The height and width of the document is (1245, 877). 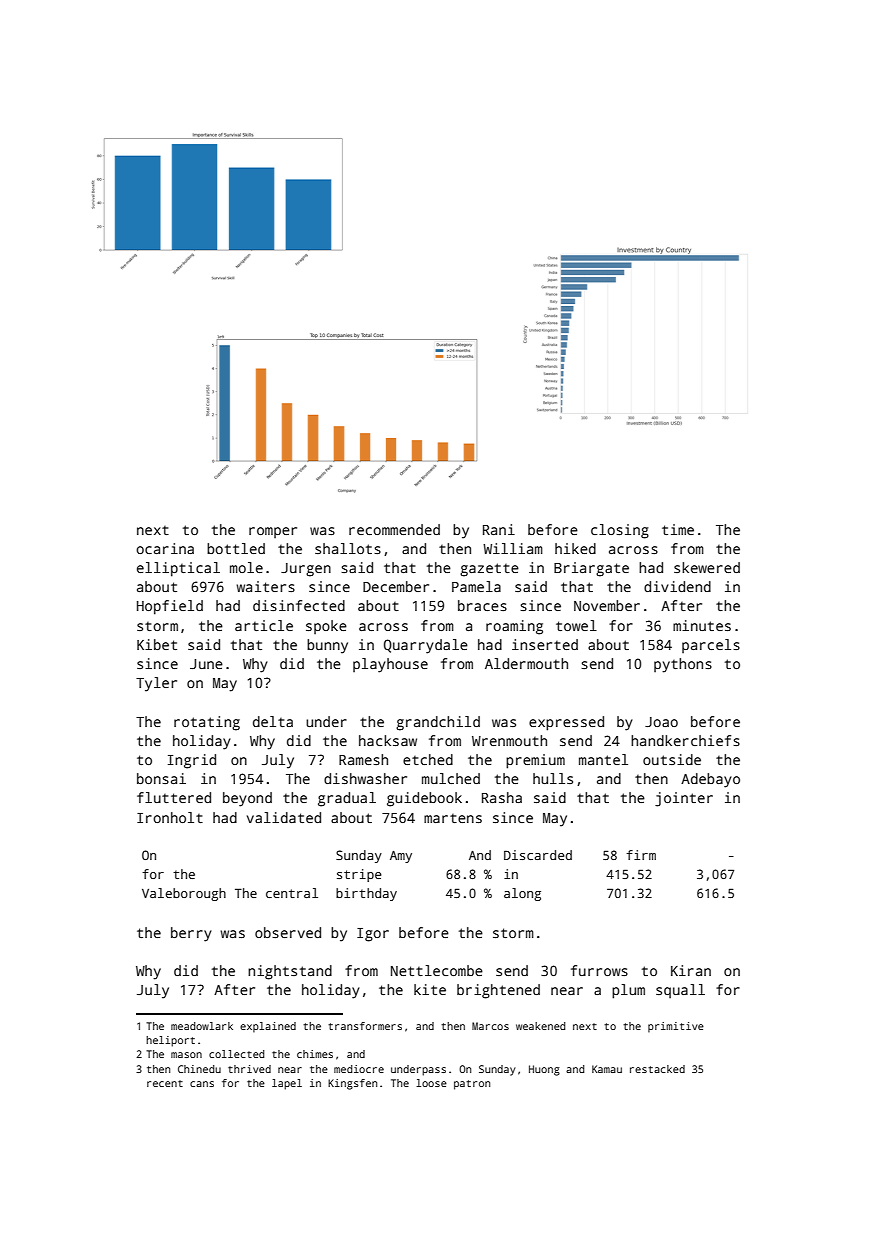 I want to click on Quarrydale, so click(x=426, y=646).
